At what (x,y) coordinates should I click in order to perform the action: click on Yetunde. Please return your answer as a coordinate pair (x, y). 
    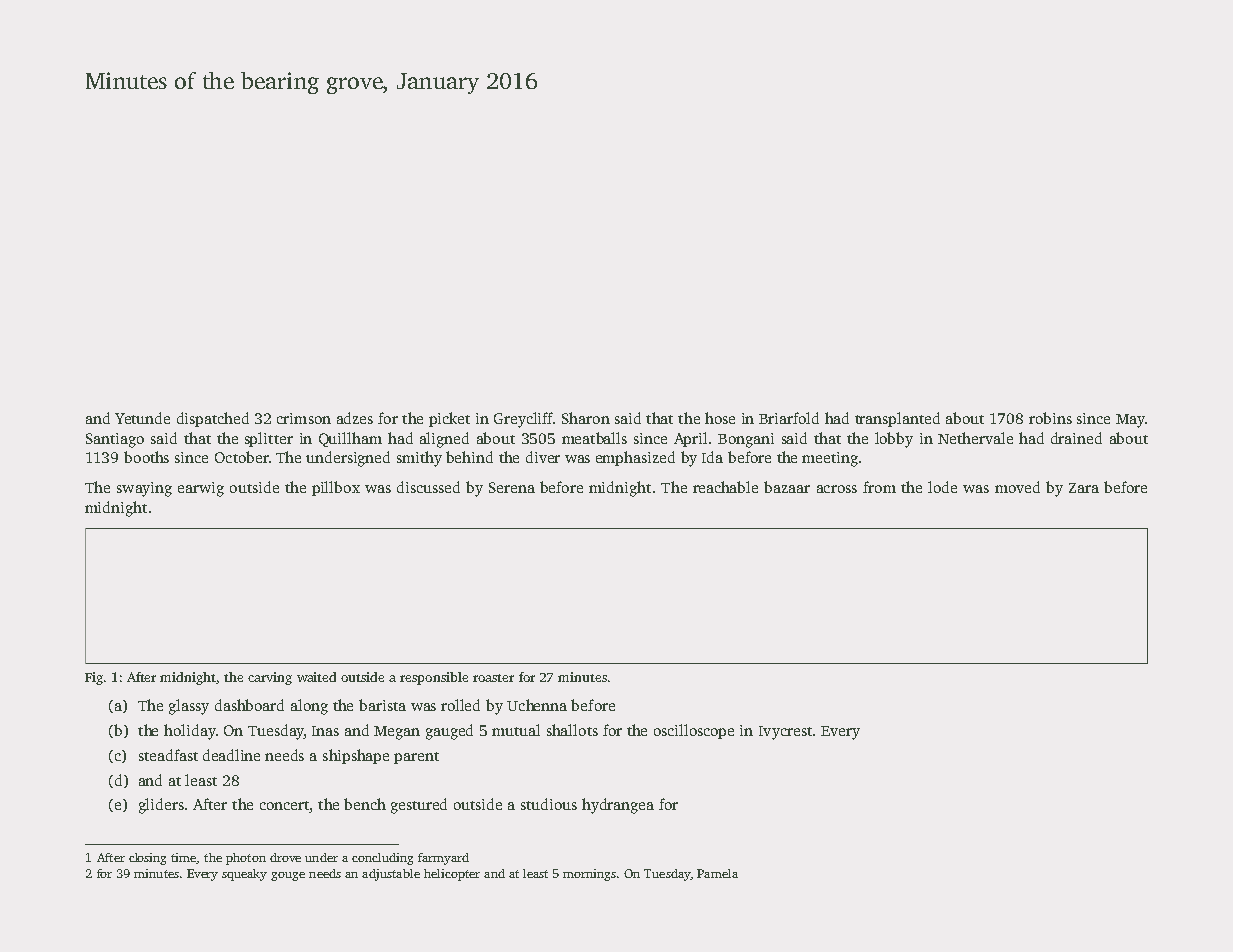
    Looking at the image, I should click on (142, 418).
